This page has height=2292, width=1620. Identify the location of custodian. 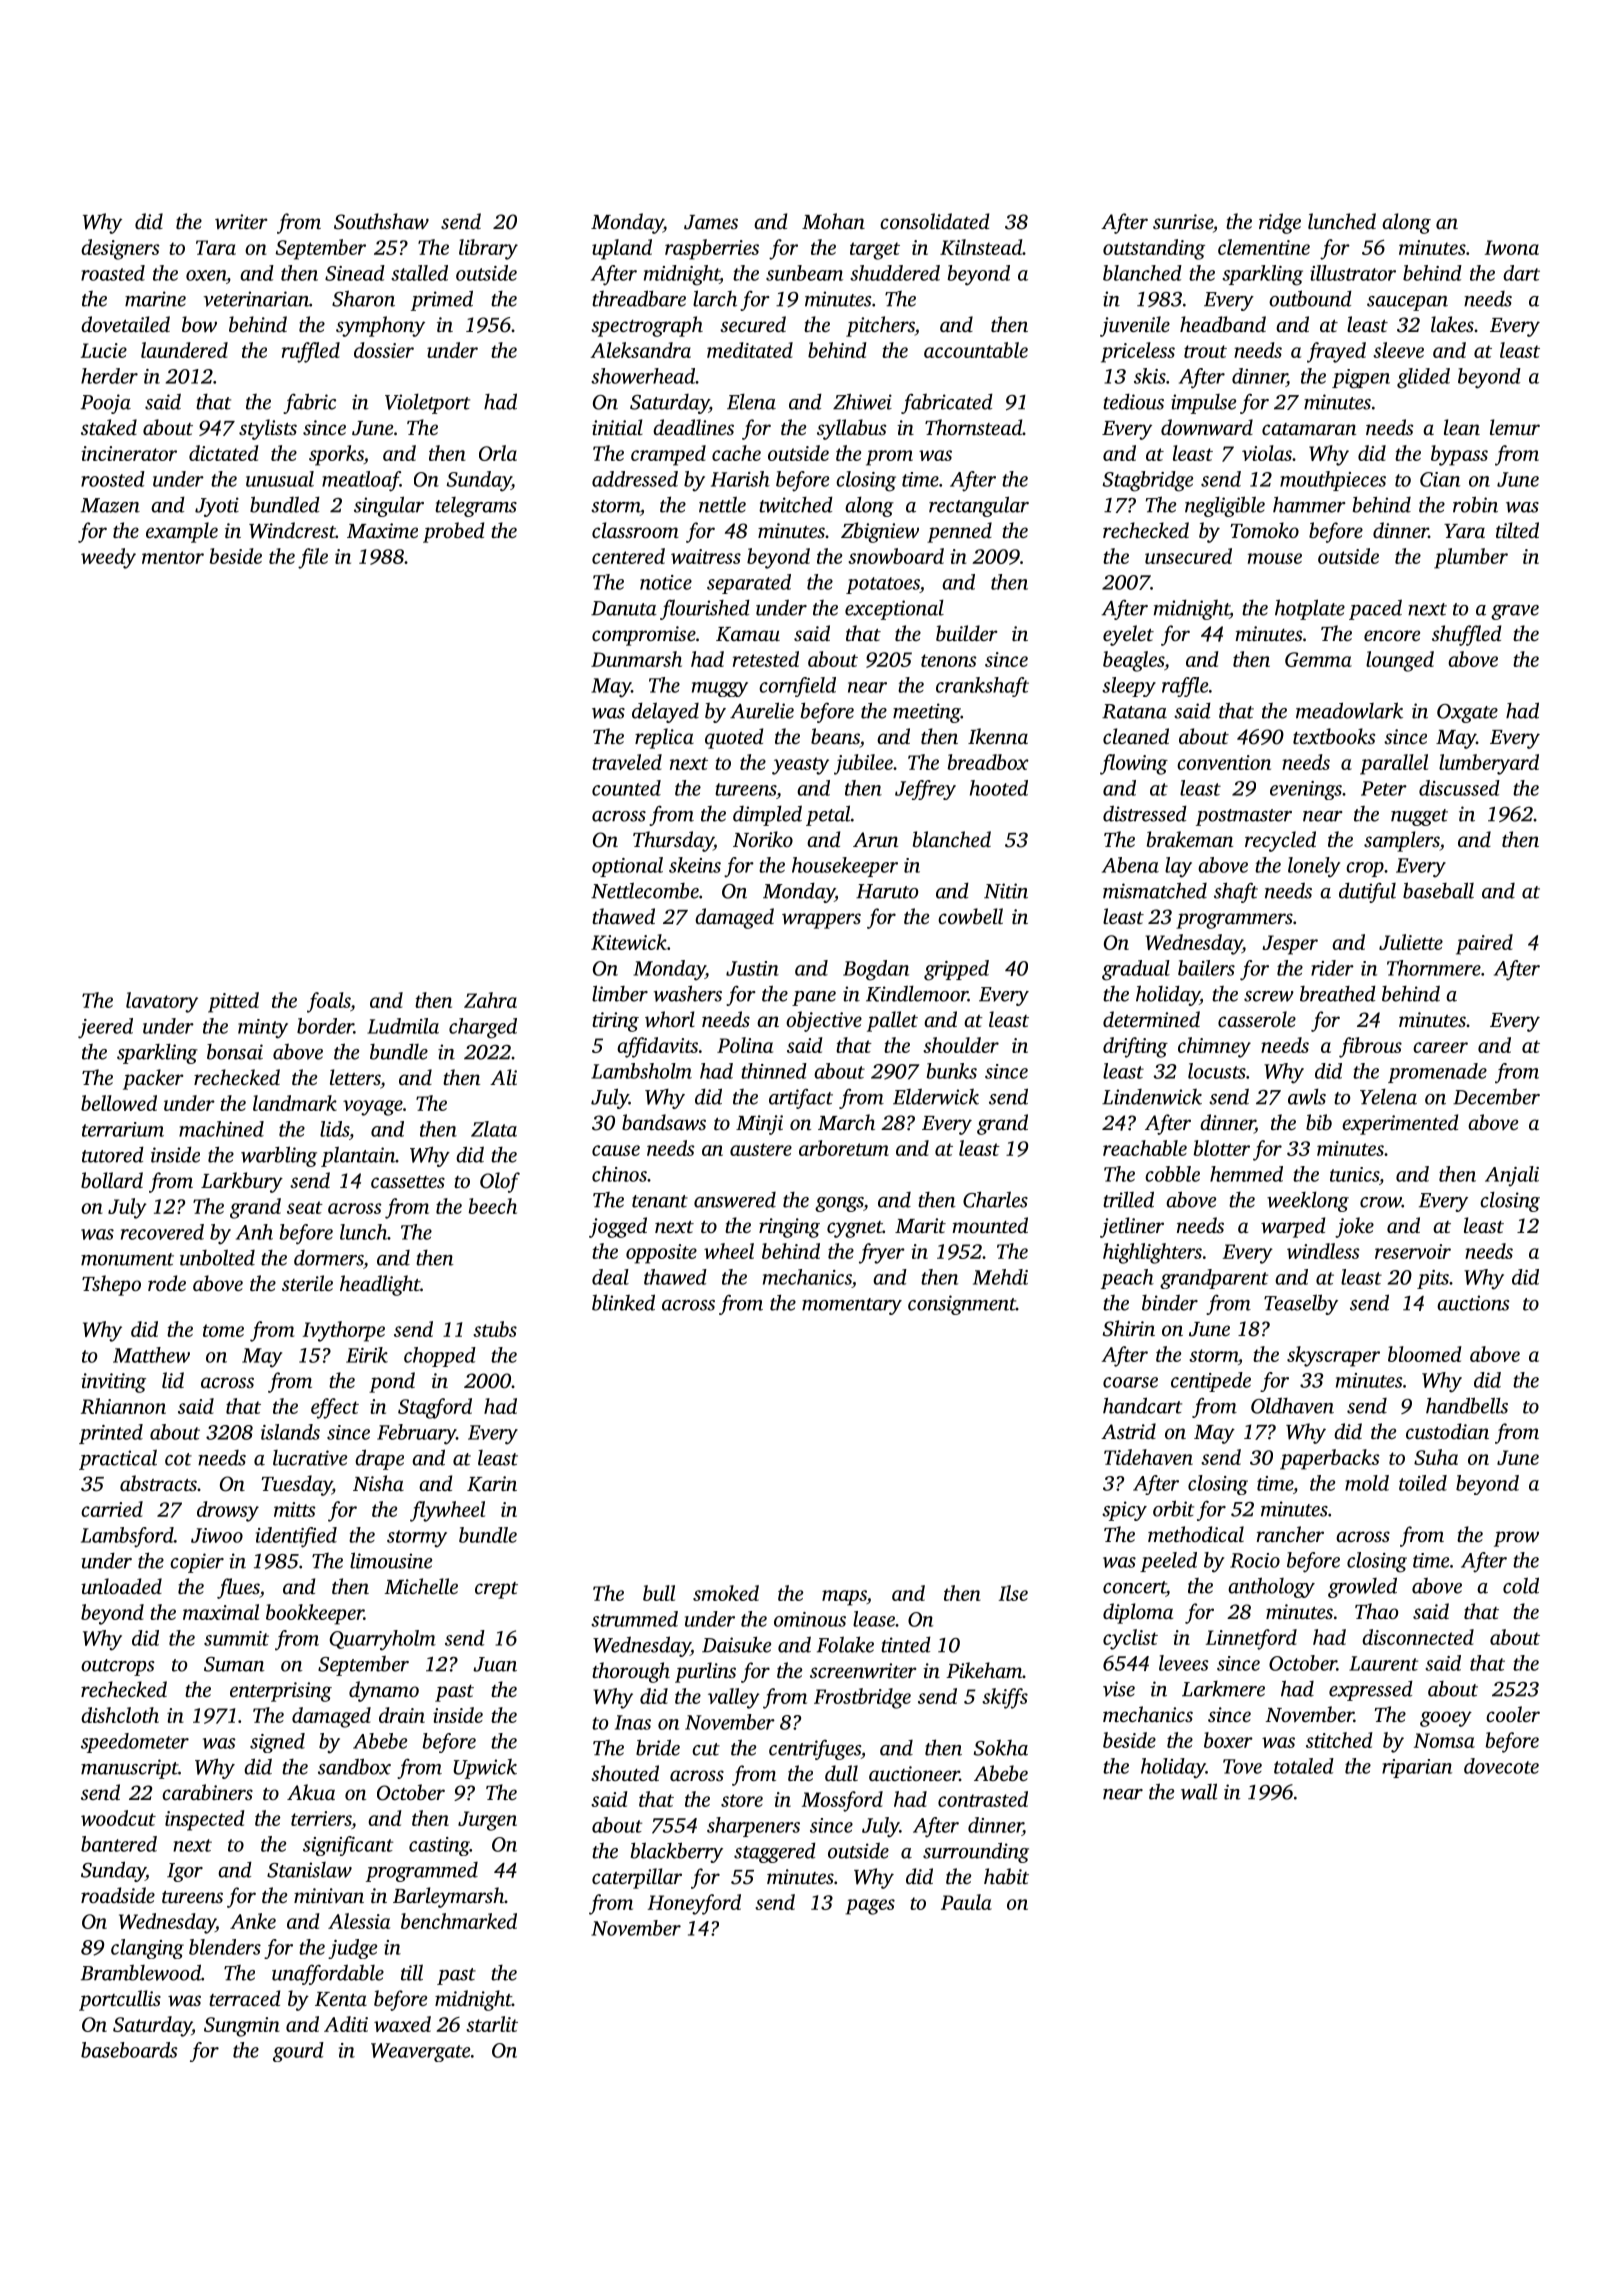
(1447, 1431).
